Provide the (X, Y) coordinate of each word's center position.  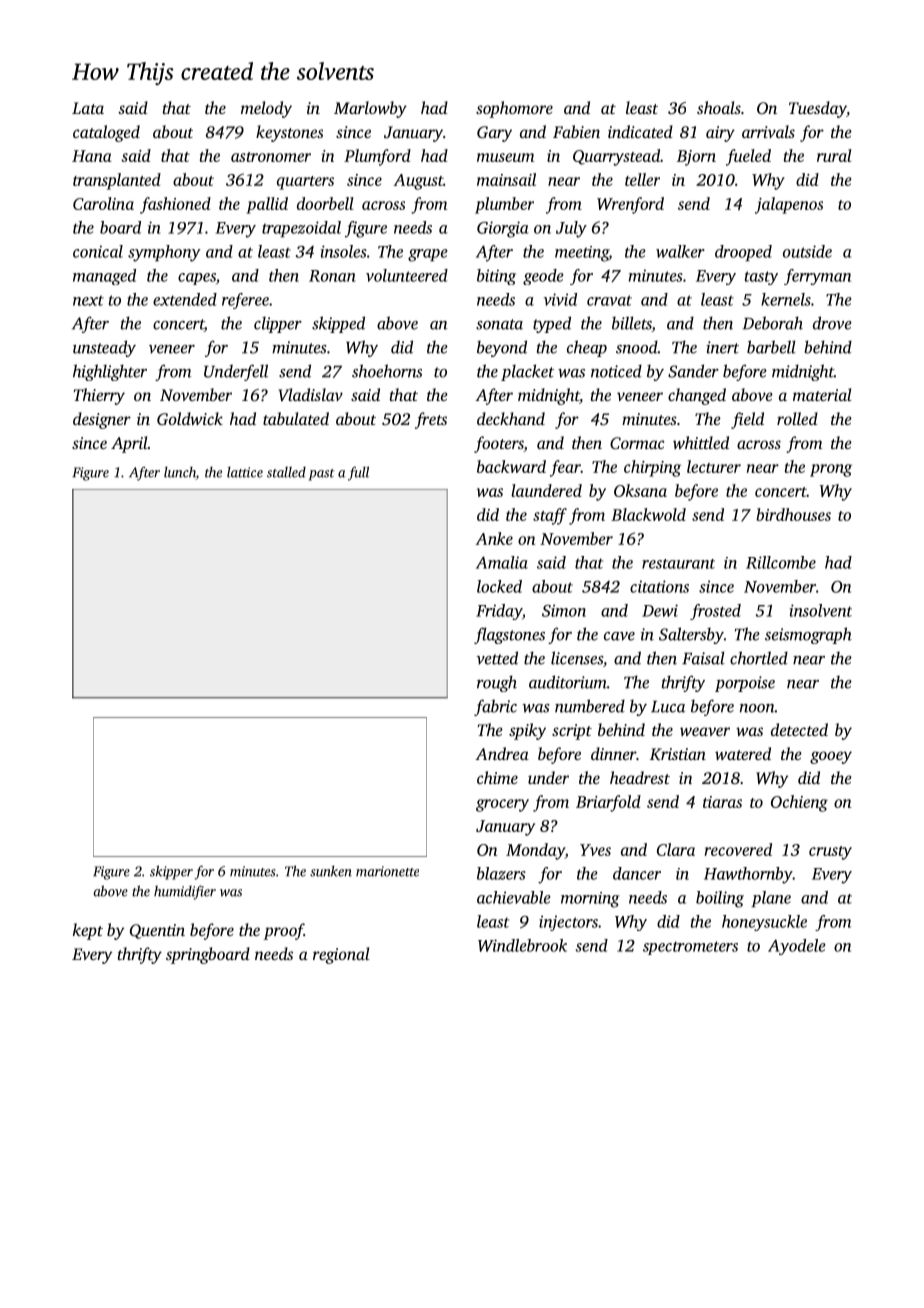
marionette (387, 871)
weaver (705, 731)
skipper (171, 872)
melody (266, 109)
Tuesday (818, 109)
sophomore (514, 109)
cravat (609, 300)
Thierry (99, 396)
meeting (582, 254)
